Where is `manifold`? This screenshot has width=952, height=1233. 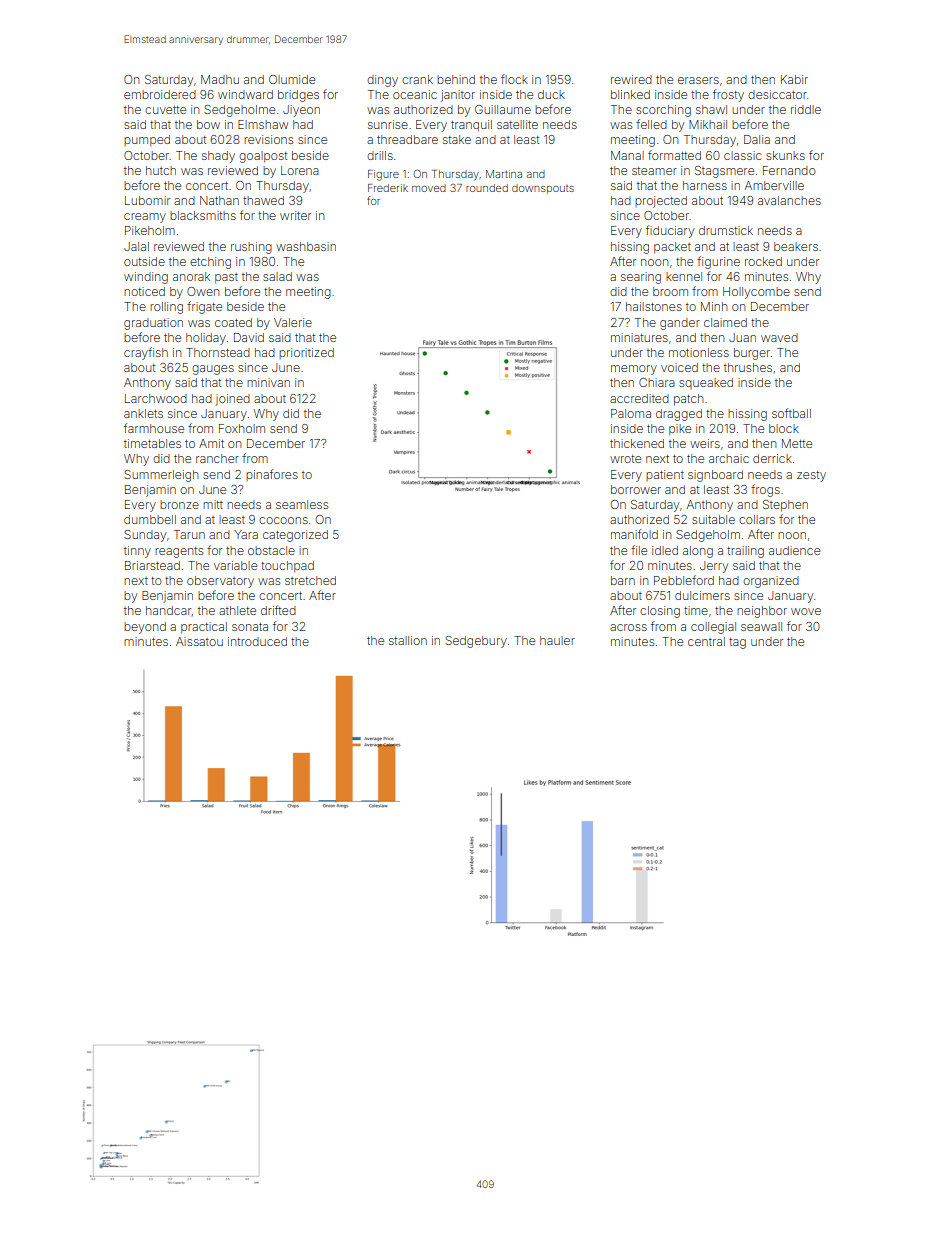 manifold is located at coordinates (634, 534).
